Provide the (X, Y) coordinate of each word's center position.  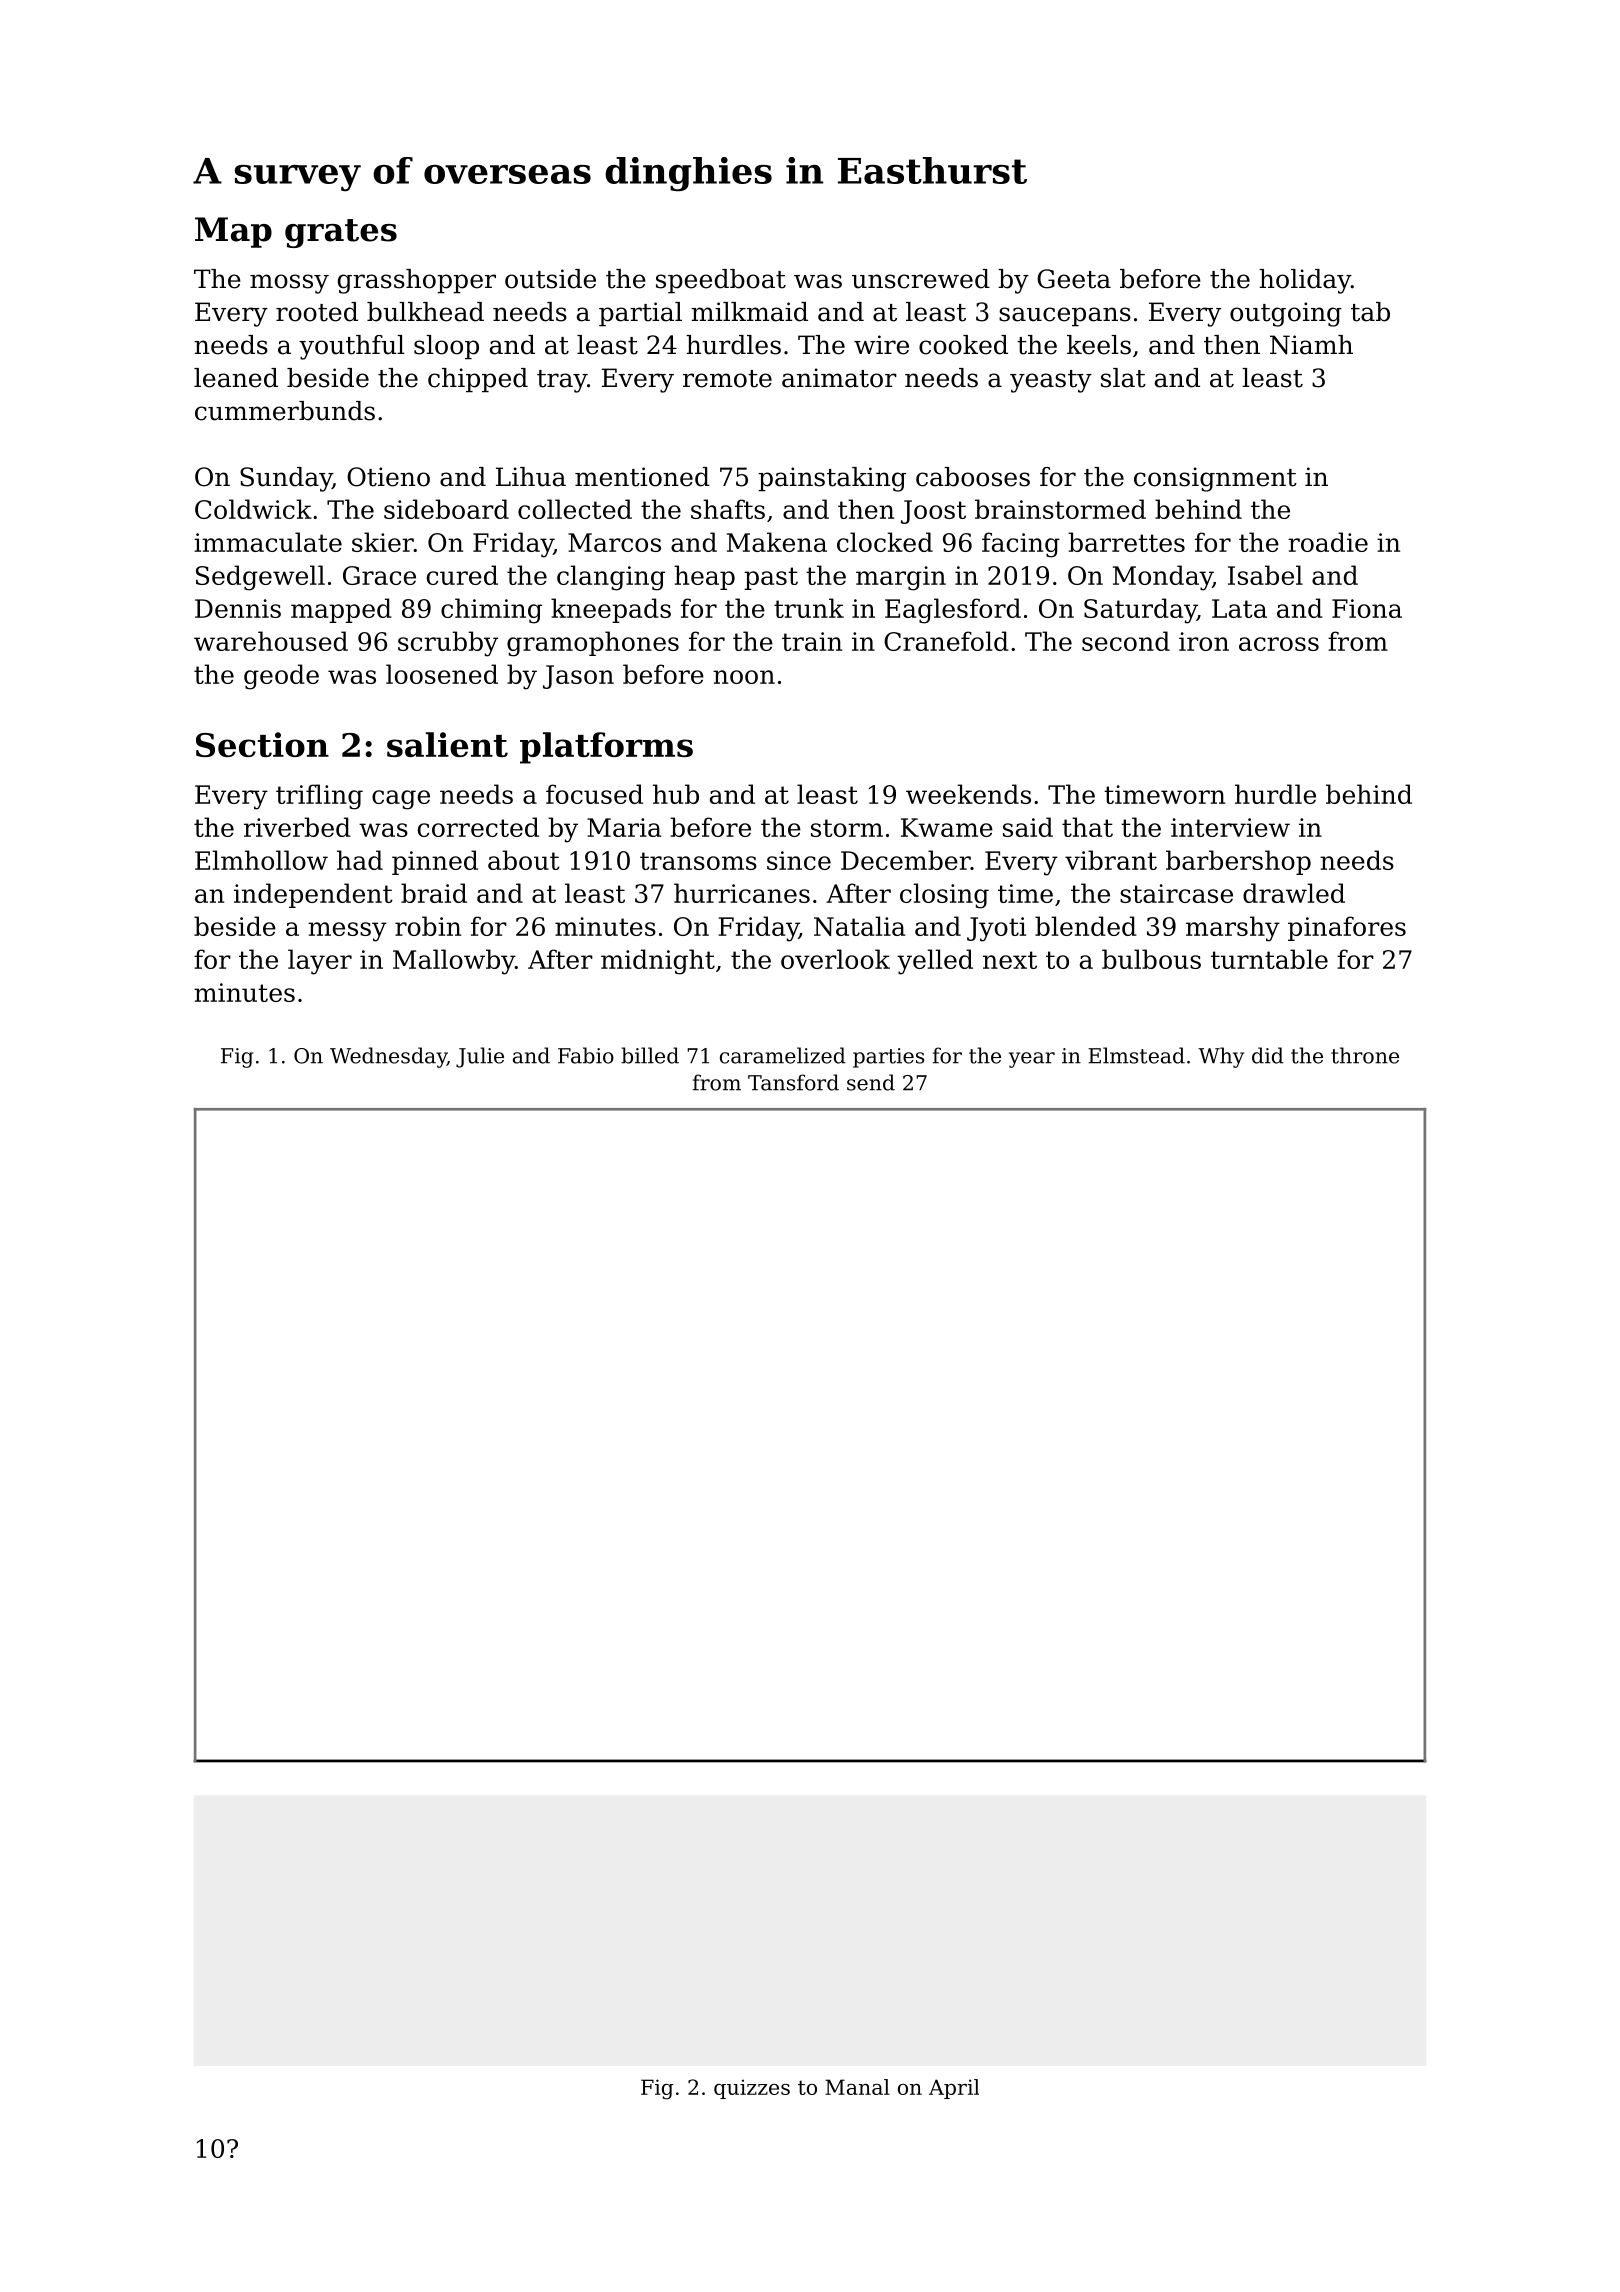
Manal (857, 2087)
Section (262, 744)
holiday (1305, 281)
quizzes (752, 2089)
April (954, 2089)
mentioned (642, 477)
